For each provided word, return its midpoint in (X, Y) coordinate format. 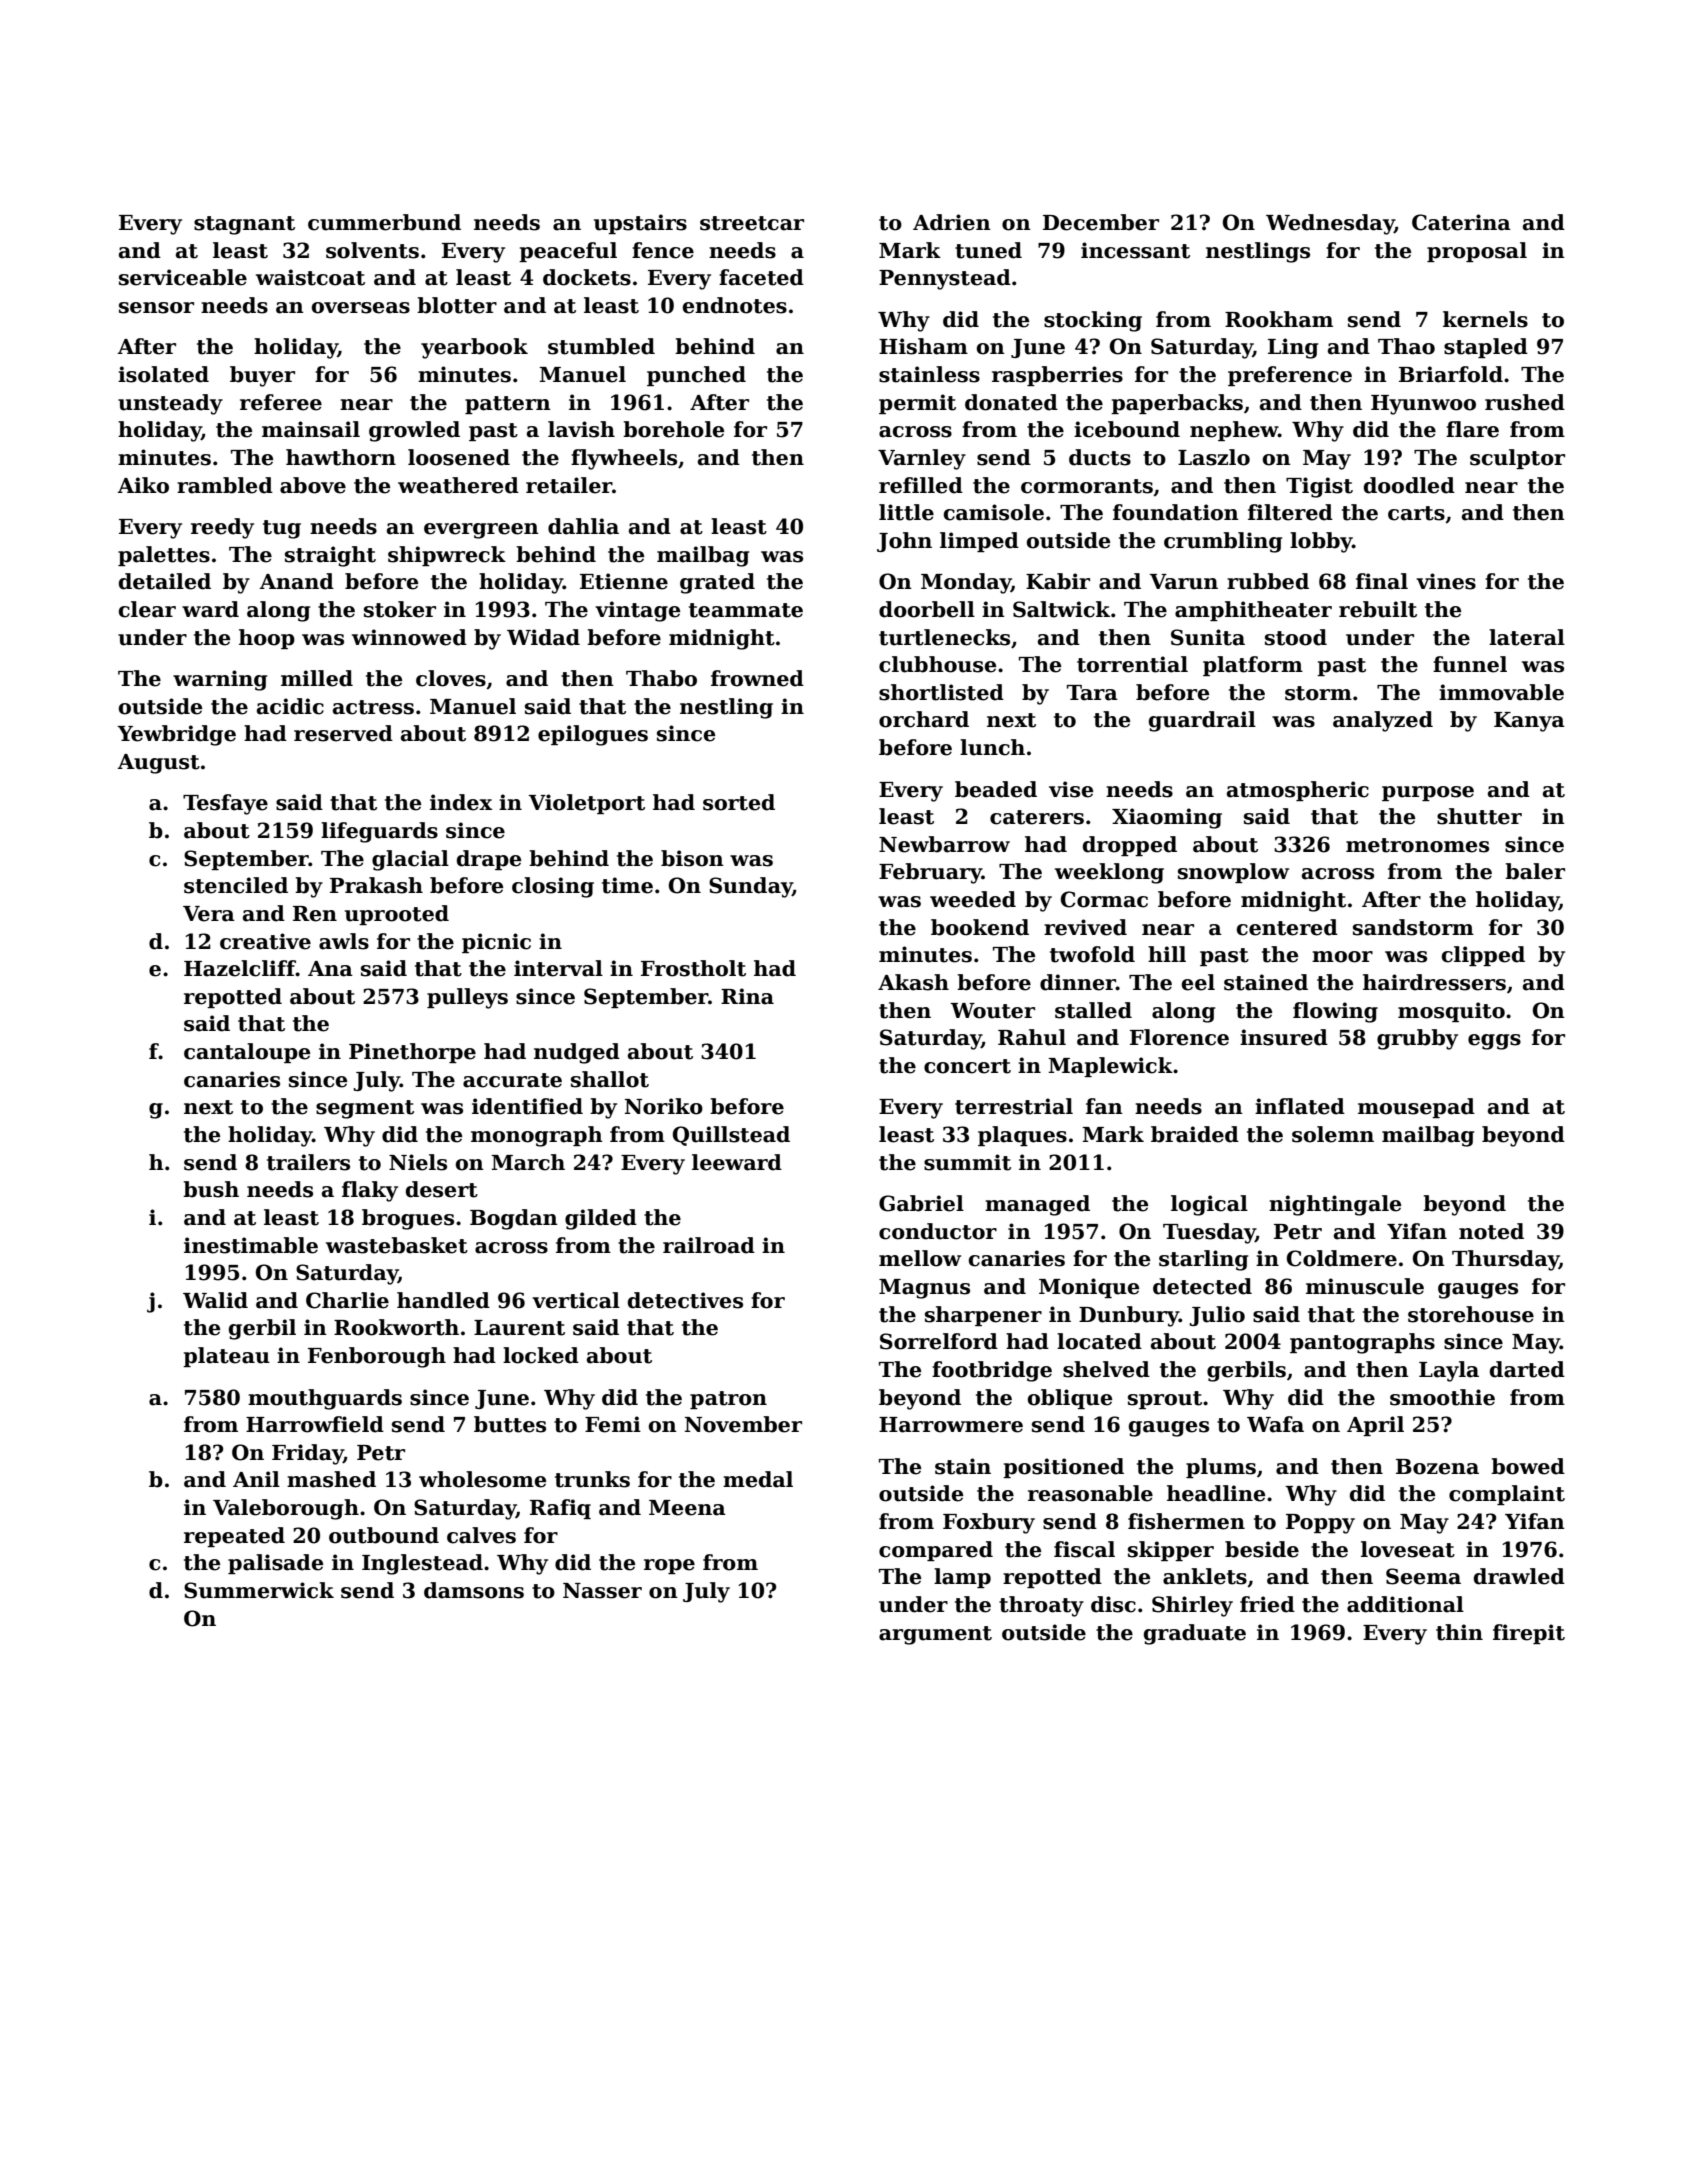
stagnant (244, 225)
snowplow (1233, 873)
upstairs (640, 224)
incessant (1135, 250)
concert (967, 1066)
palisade (275, 1564)
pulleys (467, 998)
